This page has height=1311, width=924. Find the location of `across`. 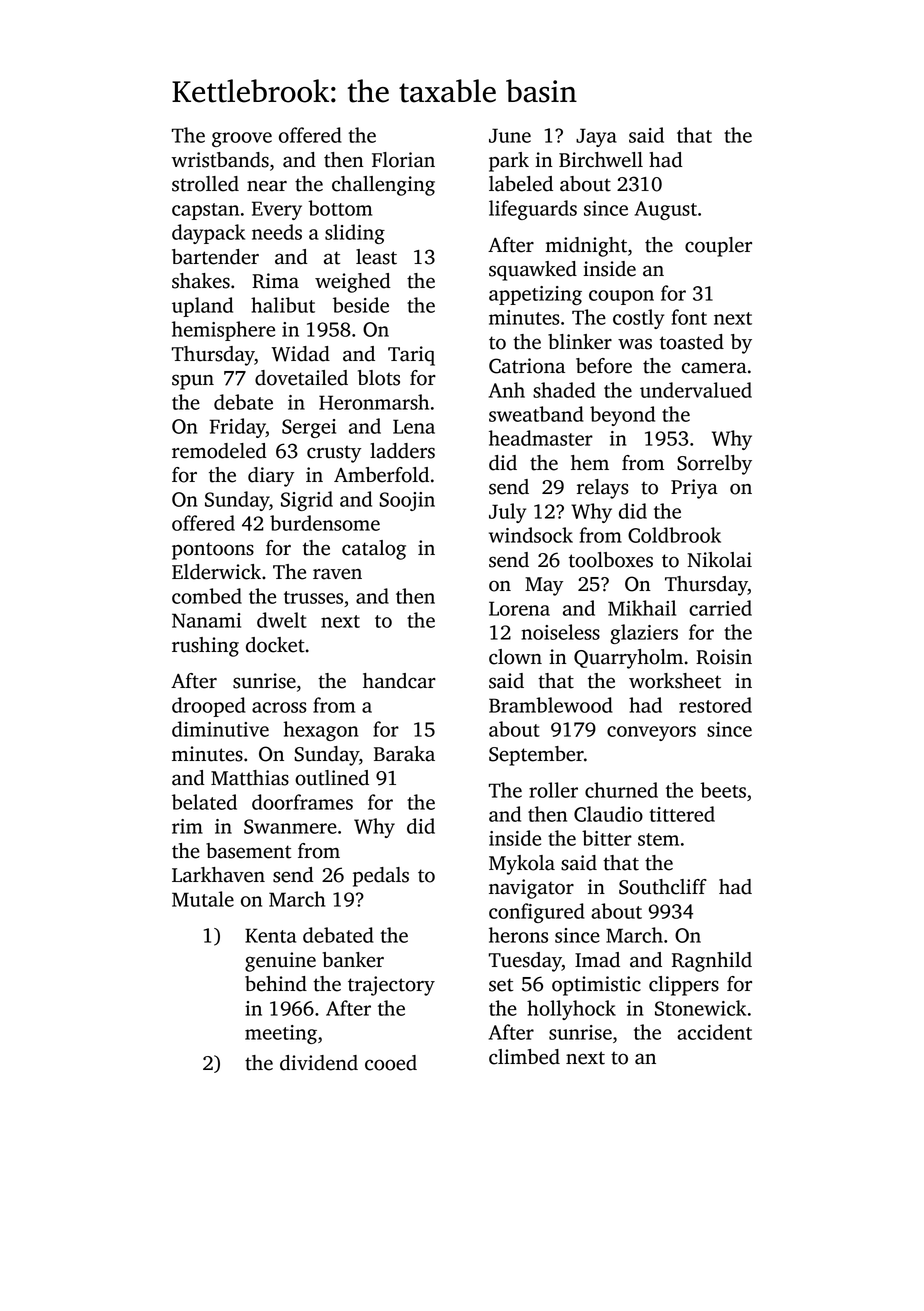

across is located at coordinates (279, 707).
